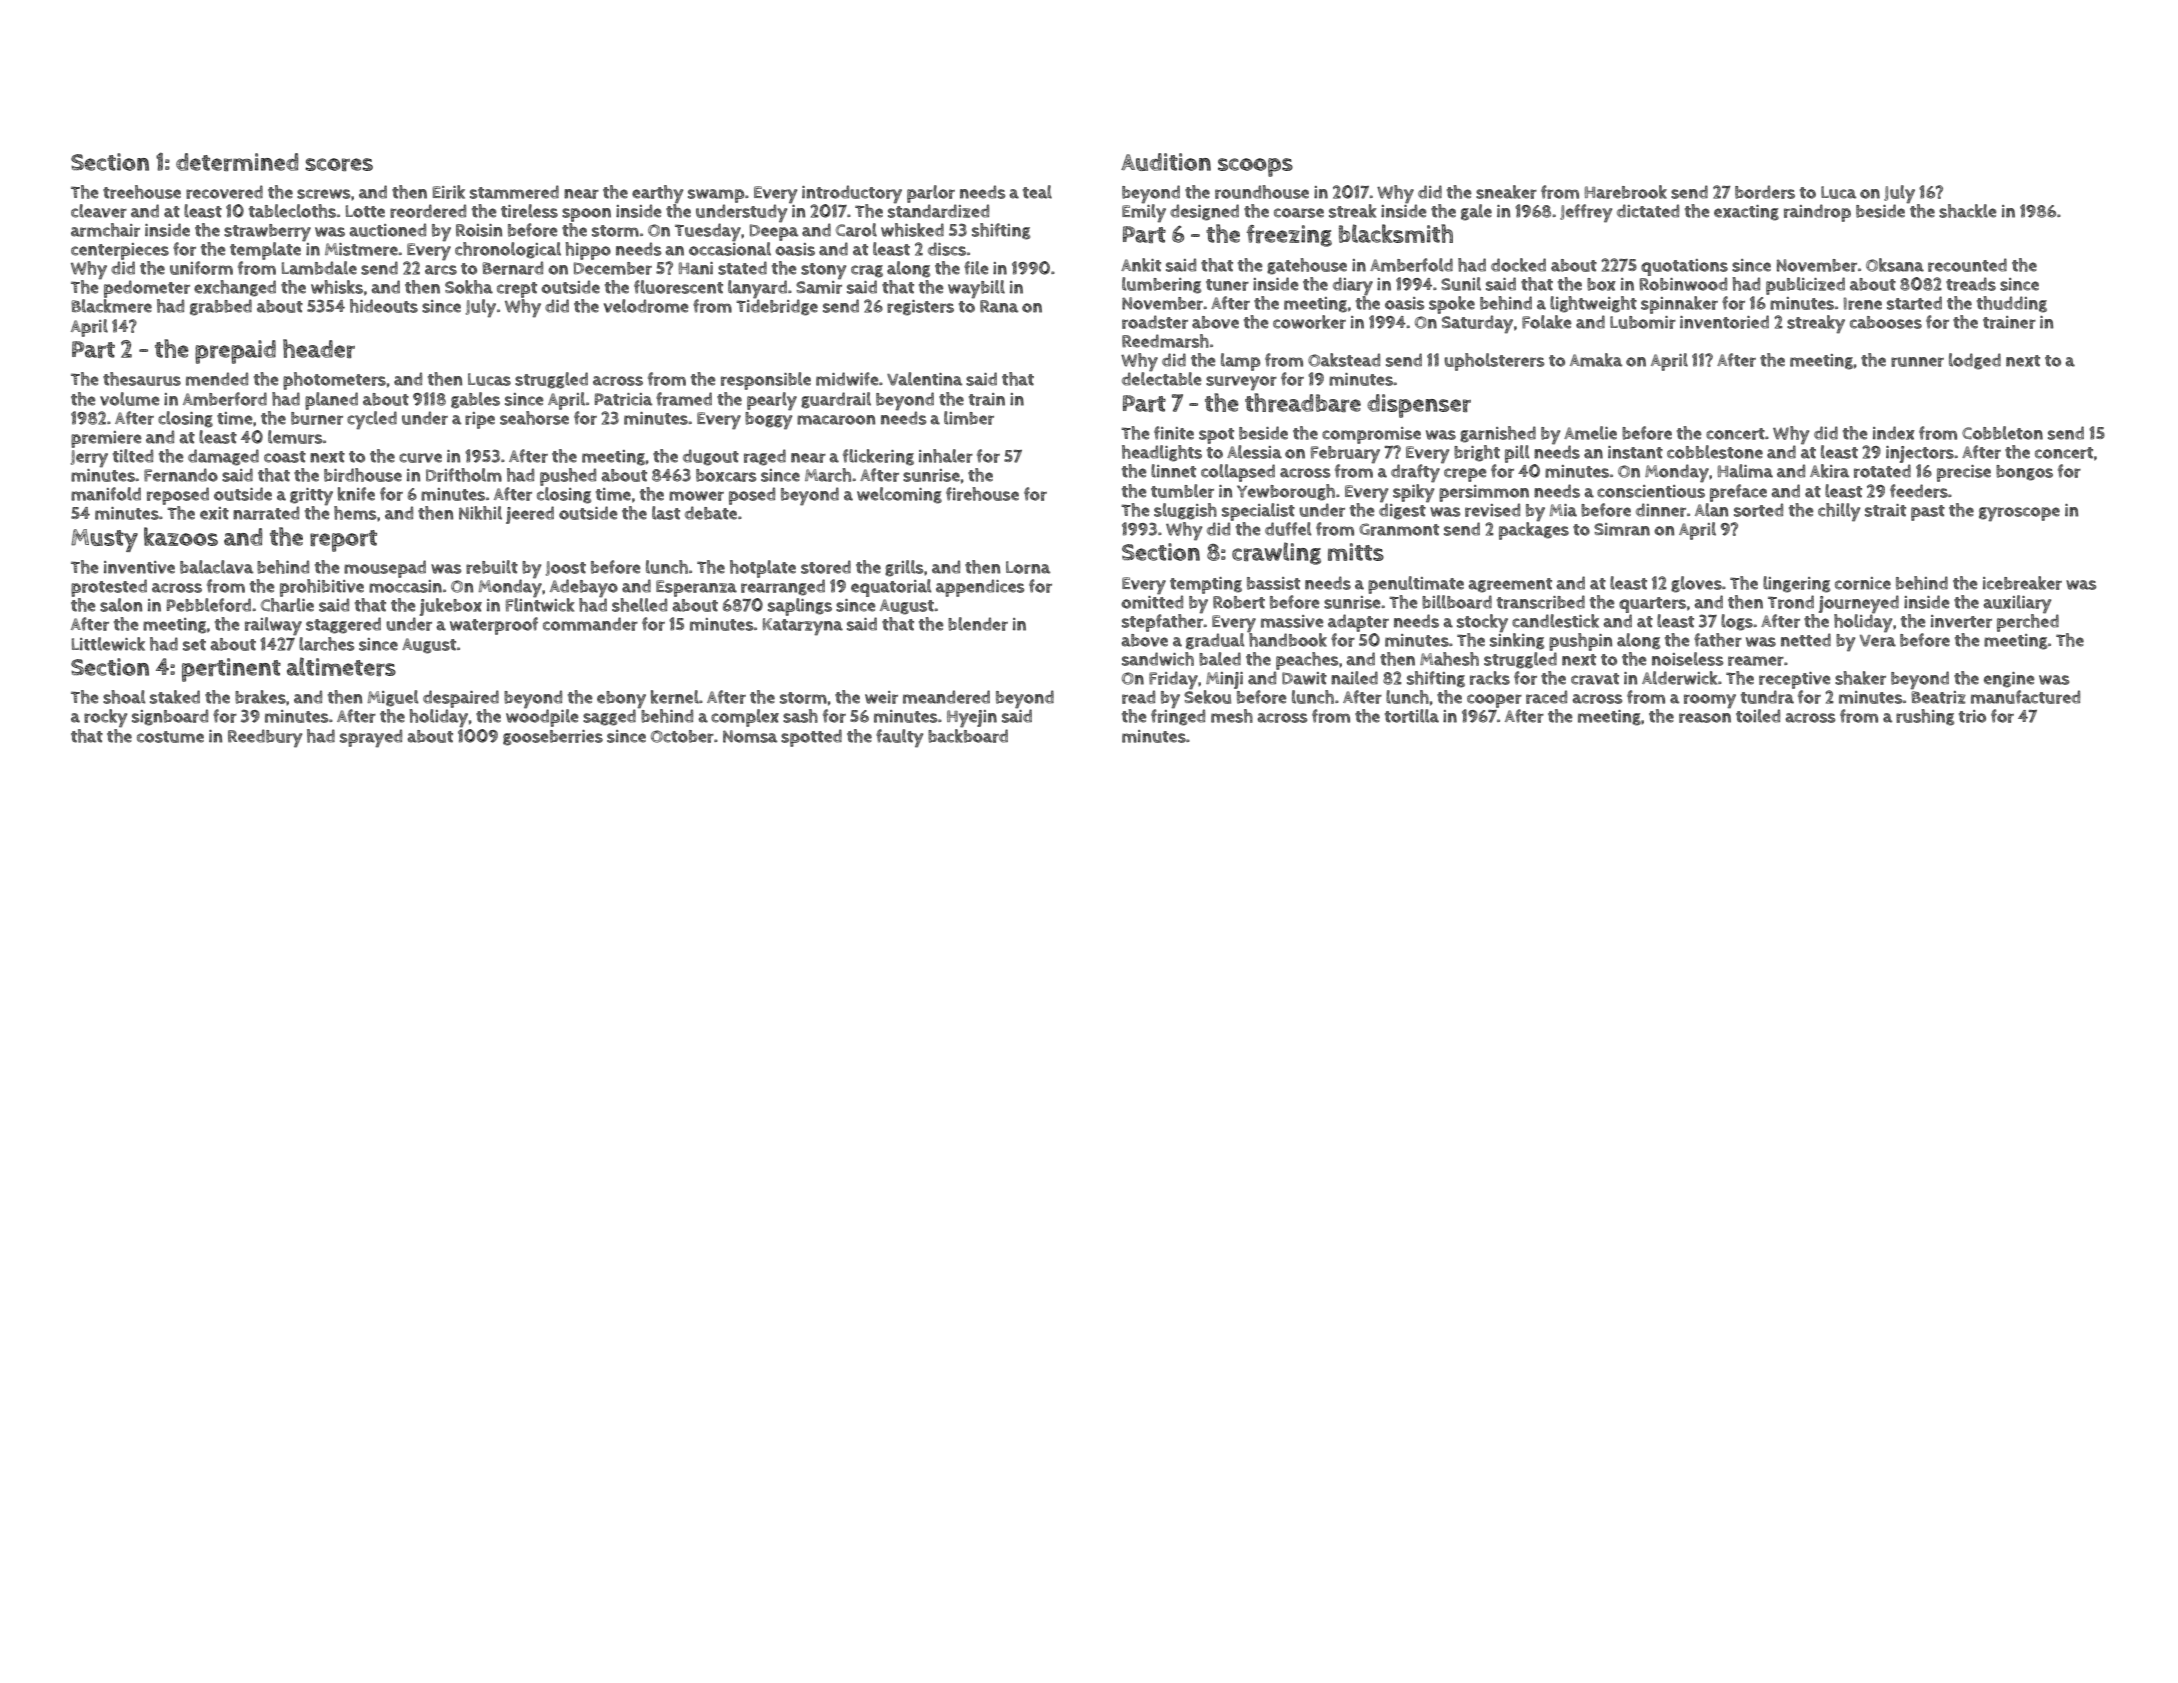  I want to click on determined, so click(237, 162).
